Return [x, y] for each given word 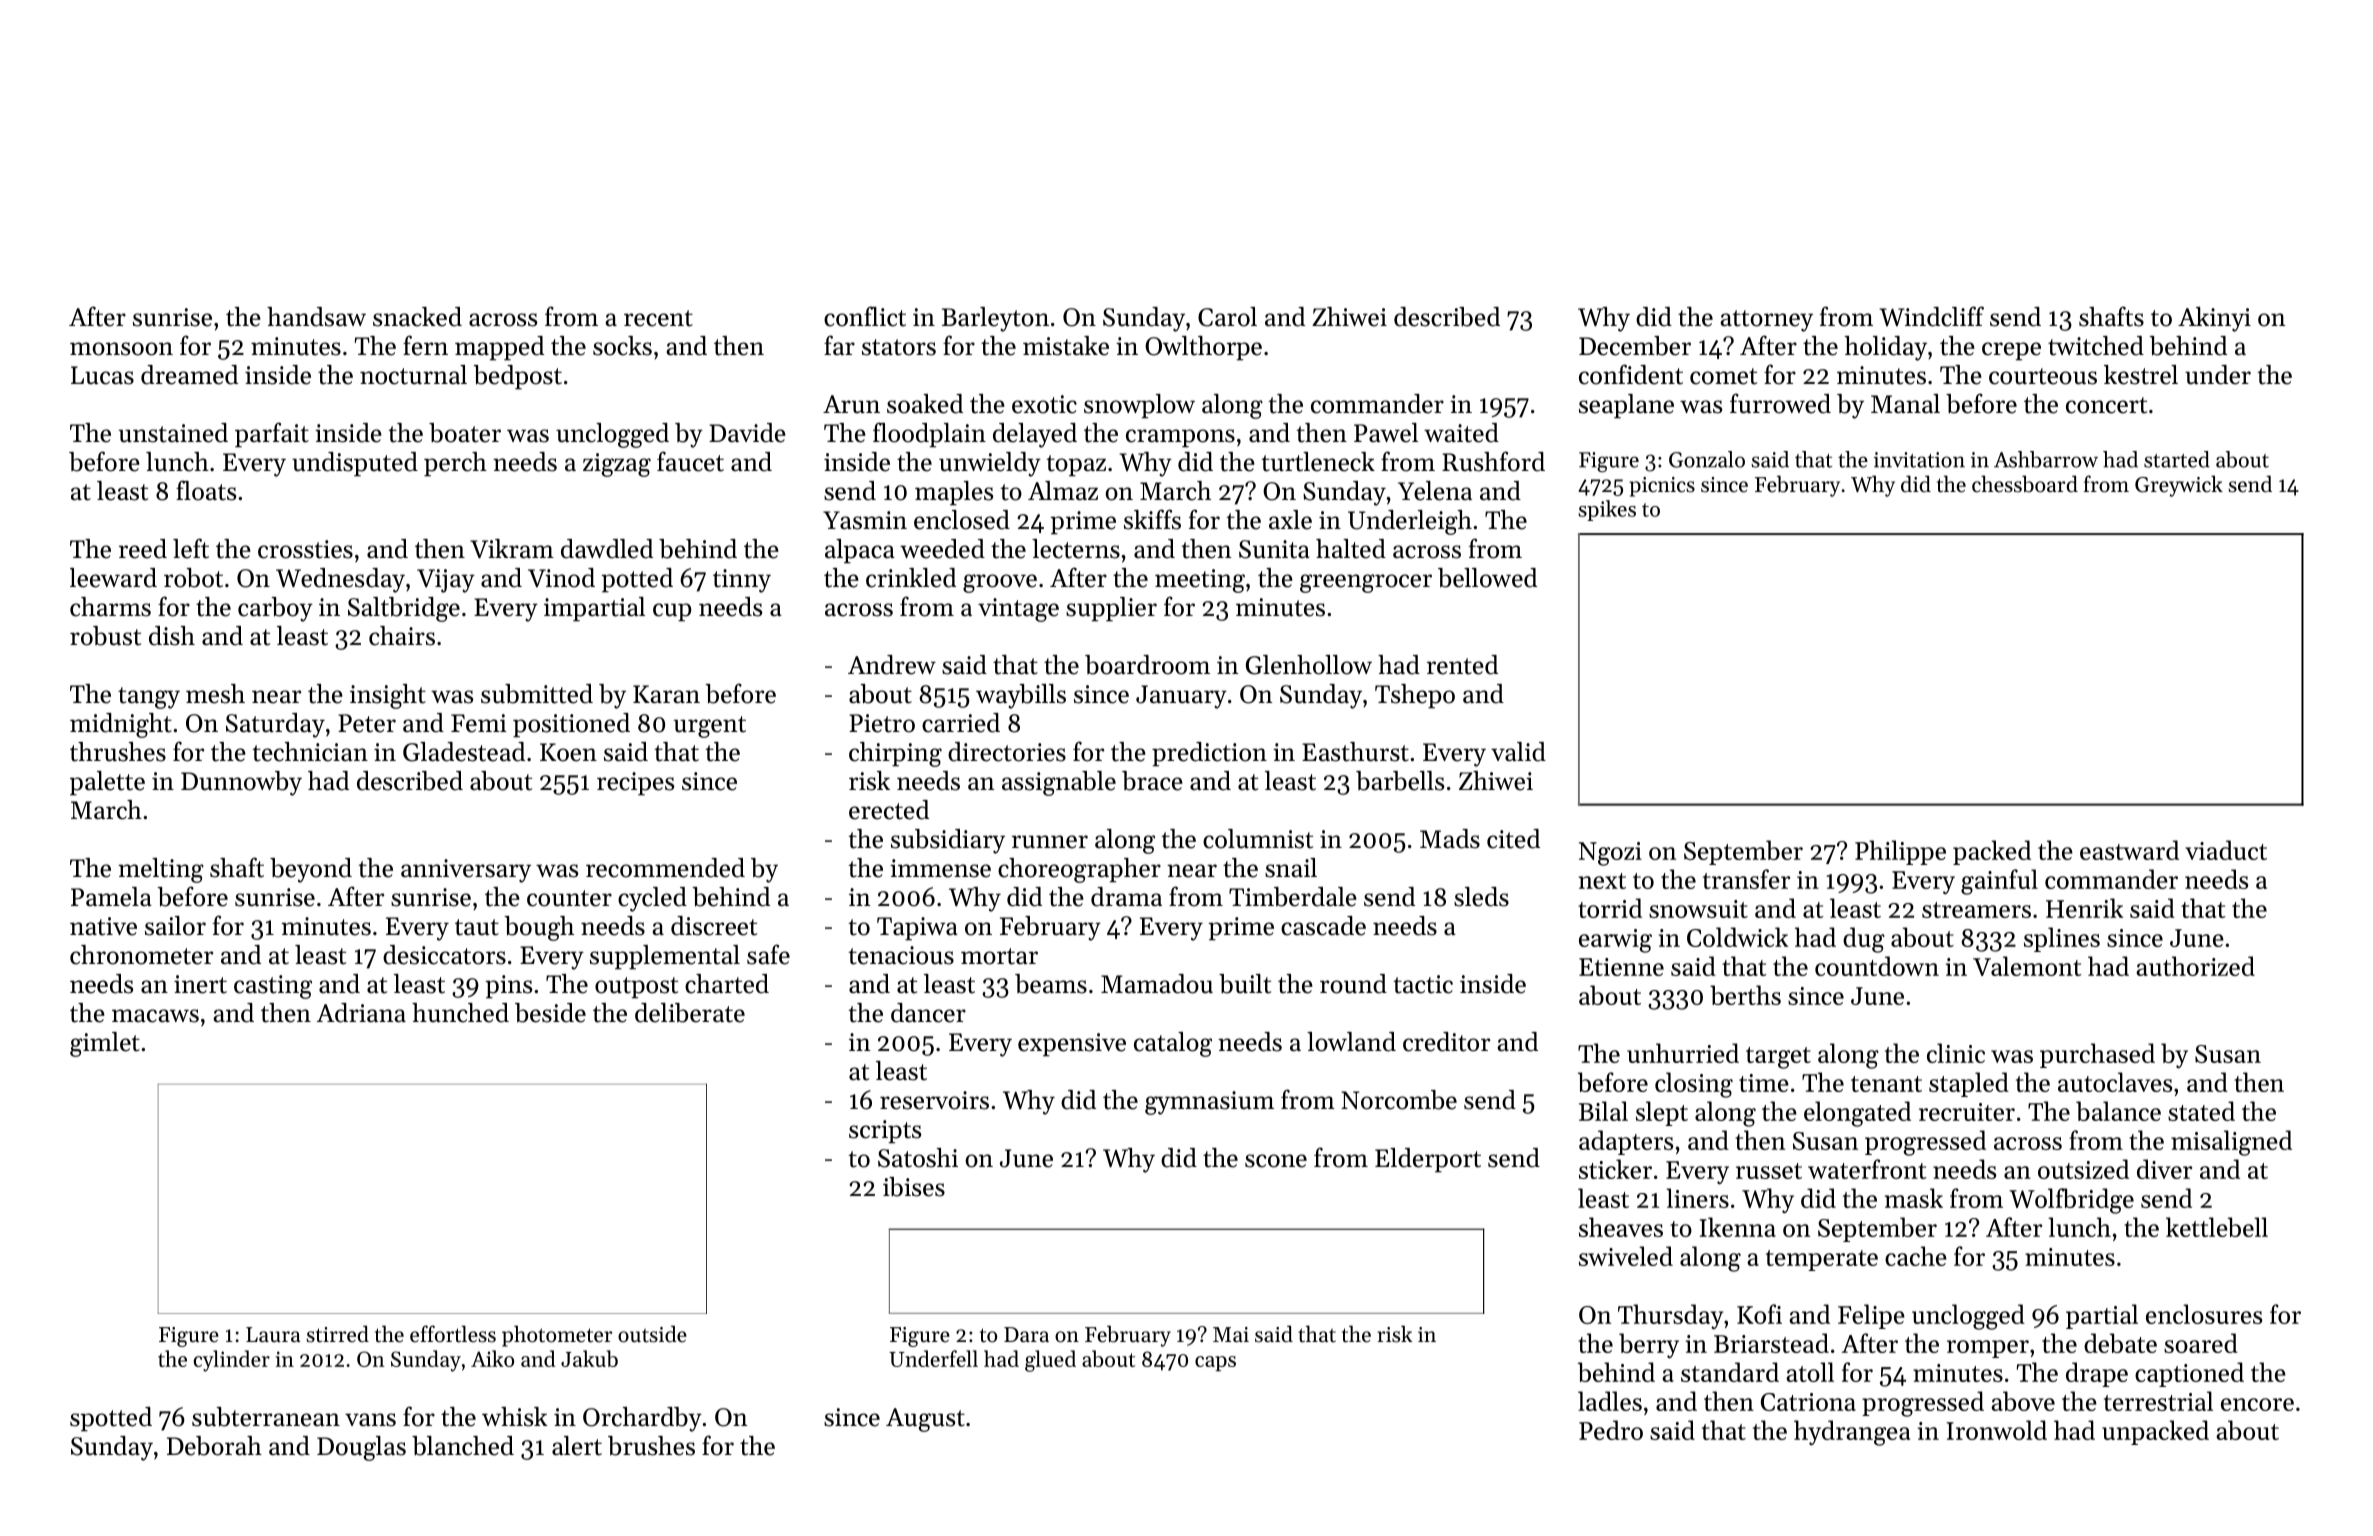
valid [1518, 752]
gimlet [105, 1044]
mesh [215, 694]
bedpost [517, 377]
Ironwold [1997, 1430]
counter [569, 898]
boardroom [1147, 665]
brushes [651, 1446]
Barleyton [995, 319]
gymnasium [1209, 1103]
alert [577, 1446]
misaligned [2231, 1143]
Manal [1905, 403]
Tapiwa [917, 929]
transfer [1746, 879]
